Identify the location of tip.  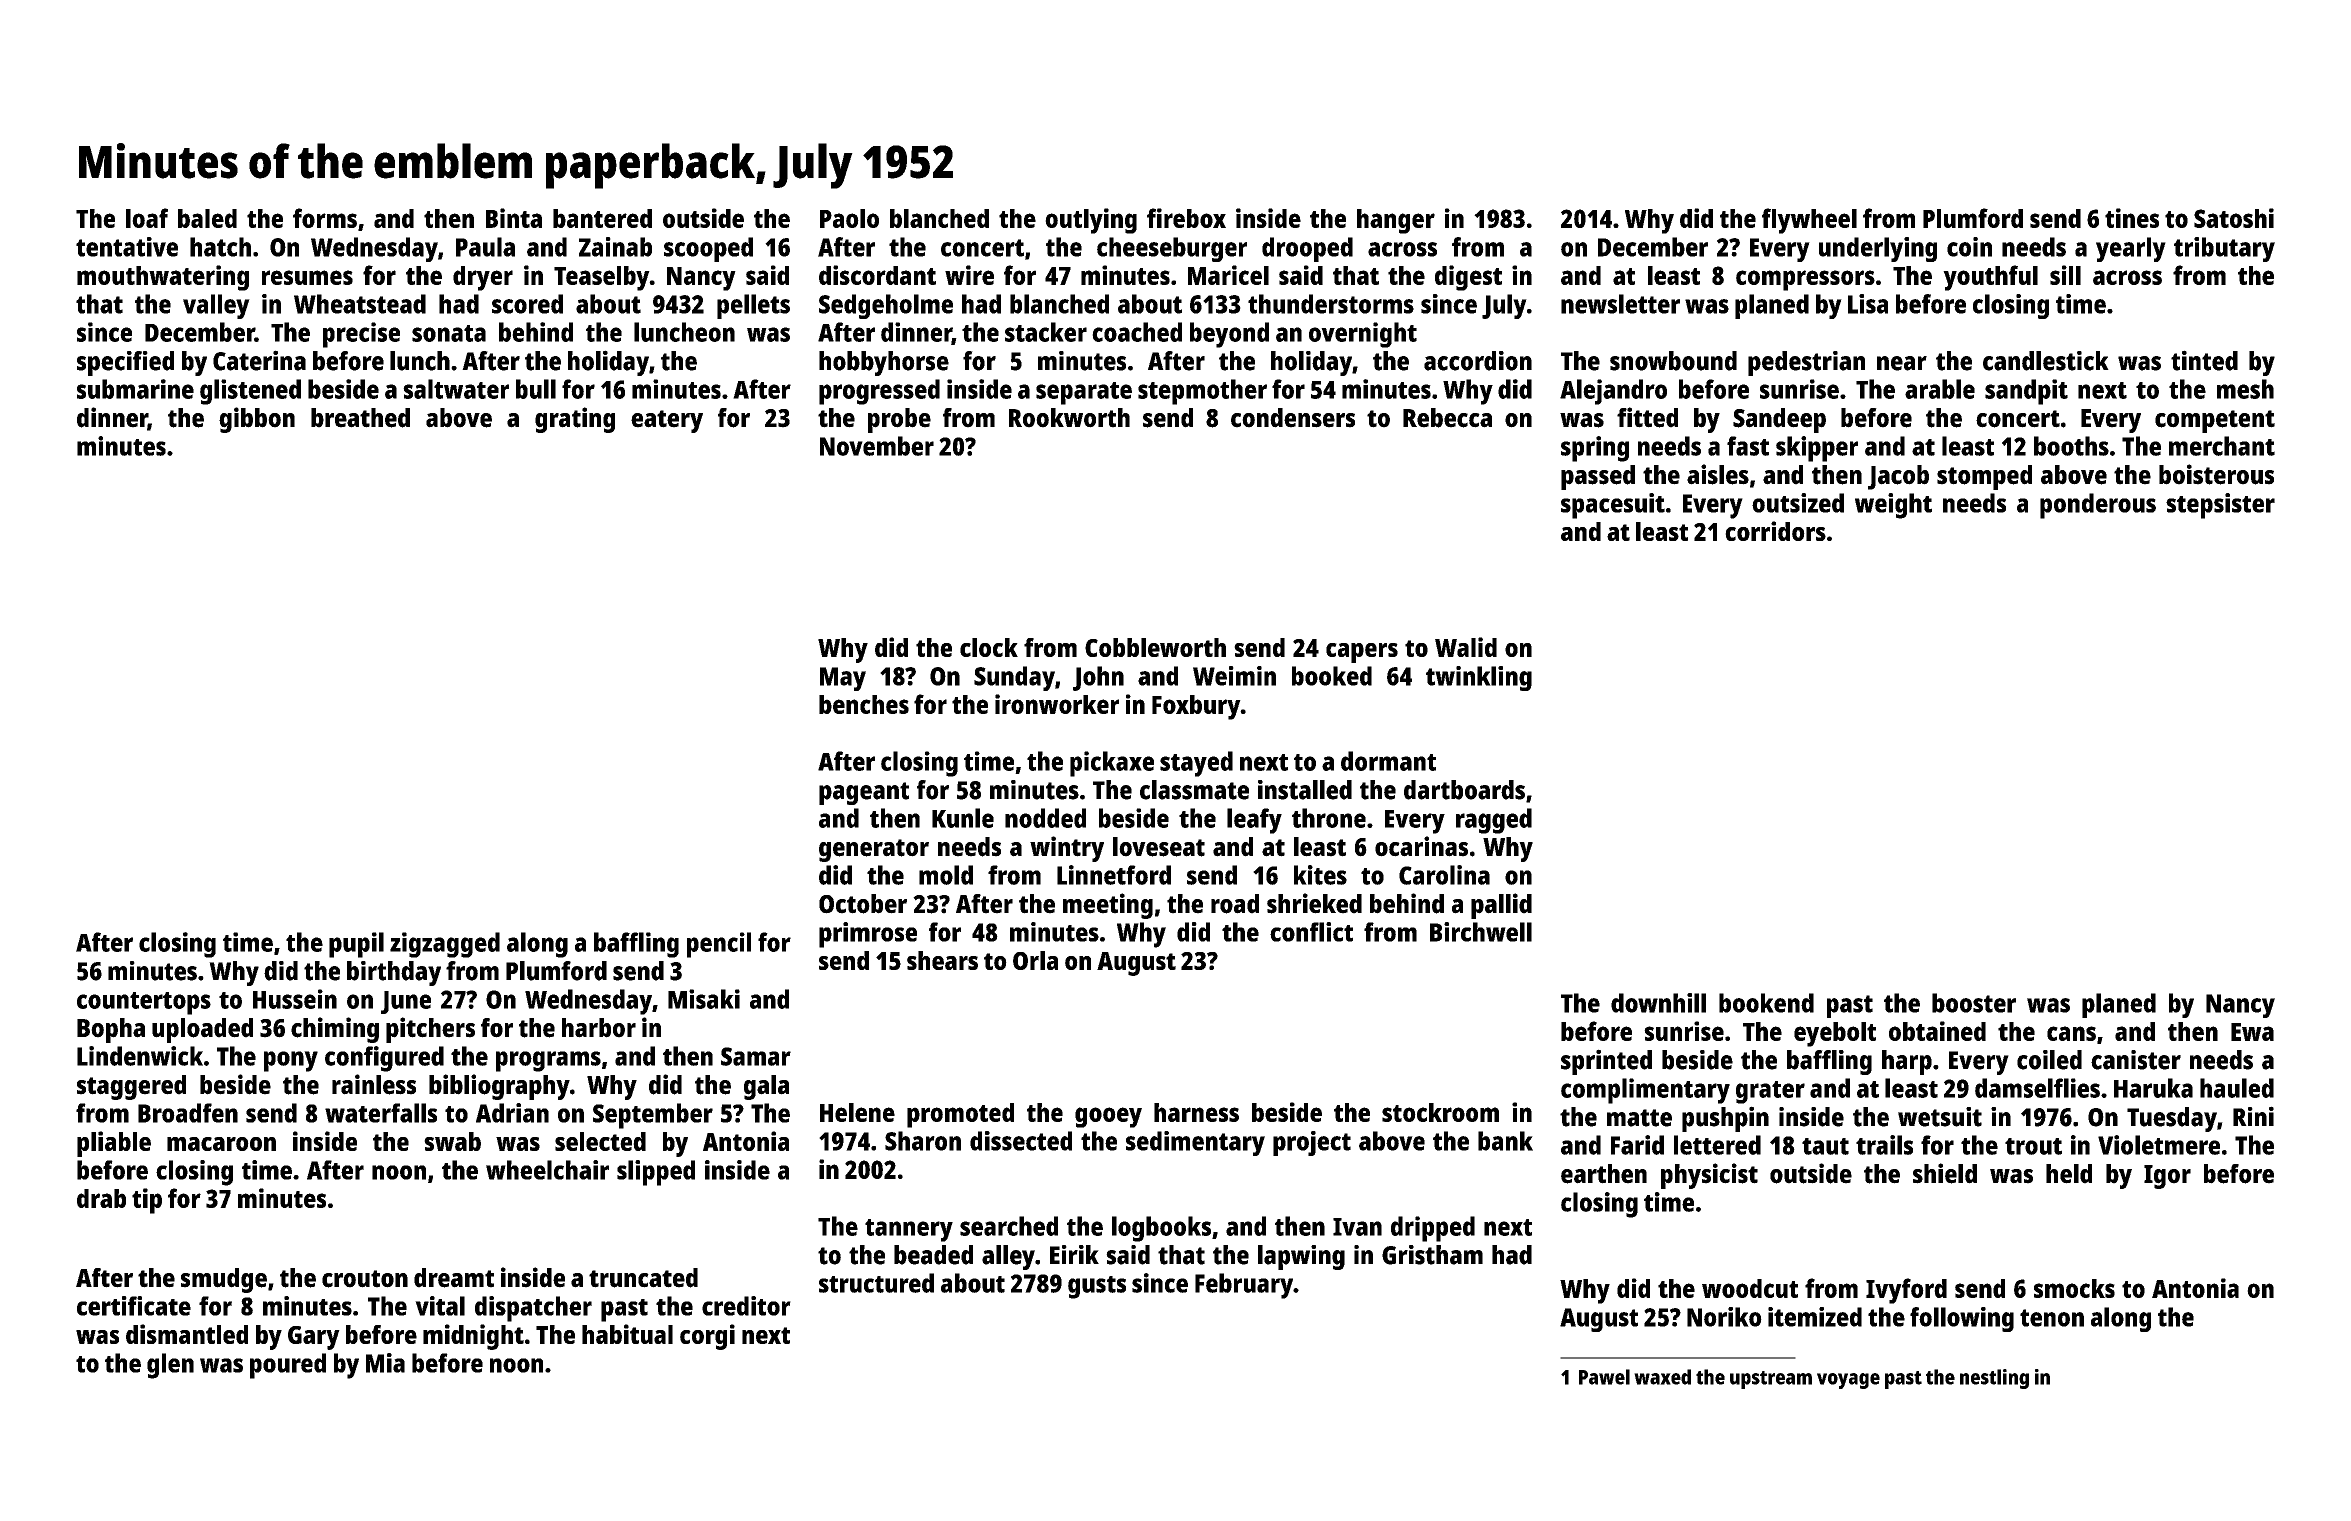
(147, 1201).
